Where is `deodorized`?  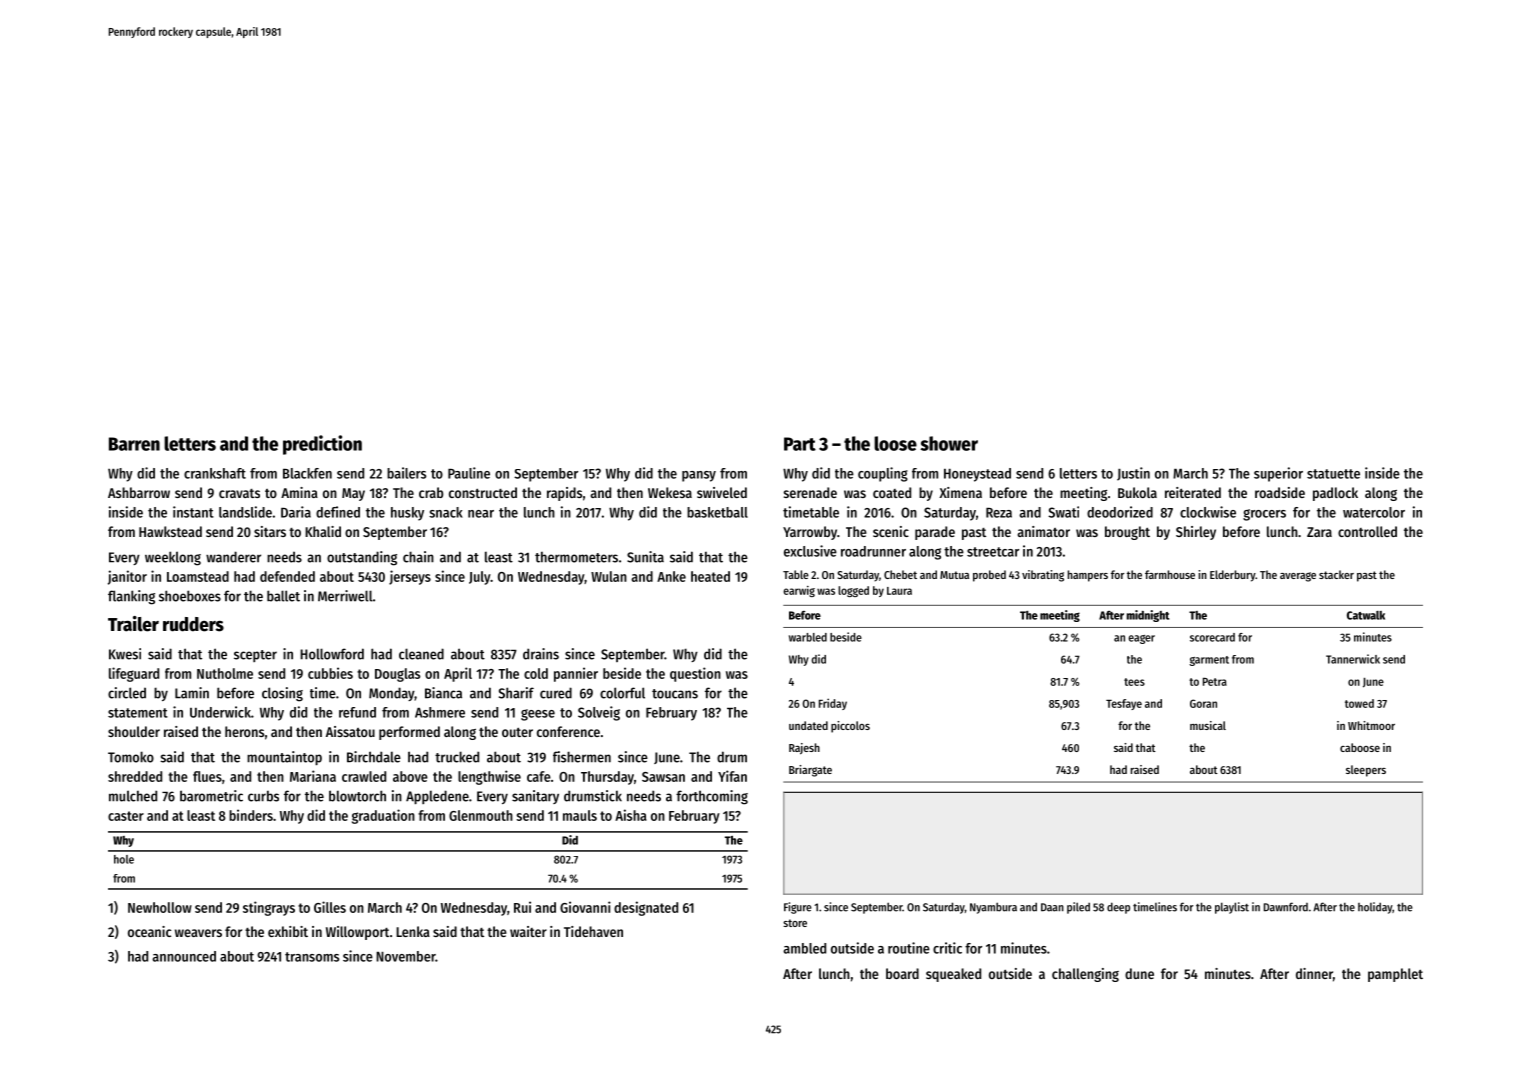
deodorized is located at coordinates (1120, 512).
